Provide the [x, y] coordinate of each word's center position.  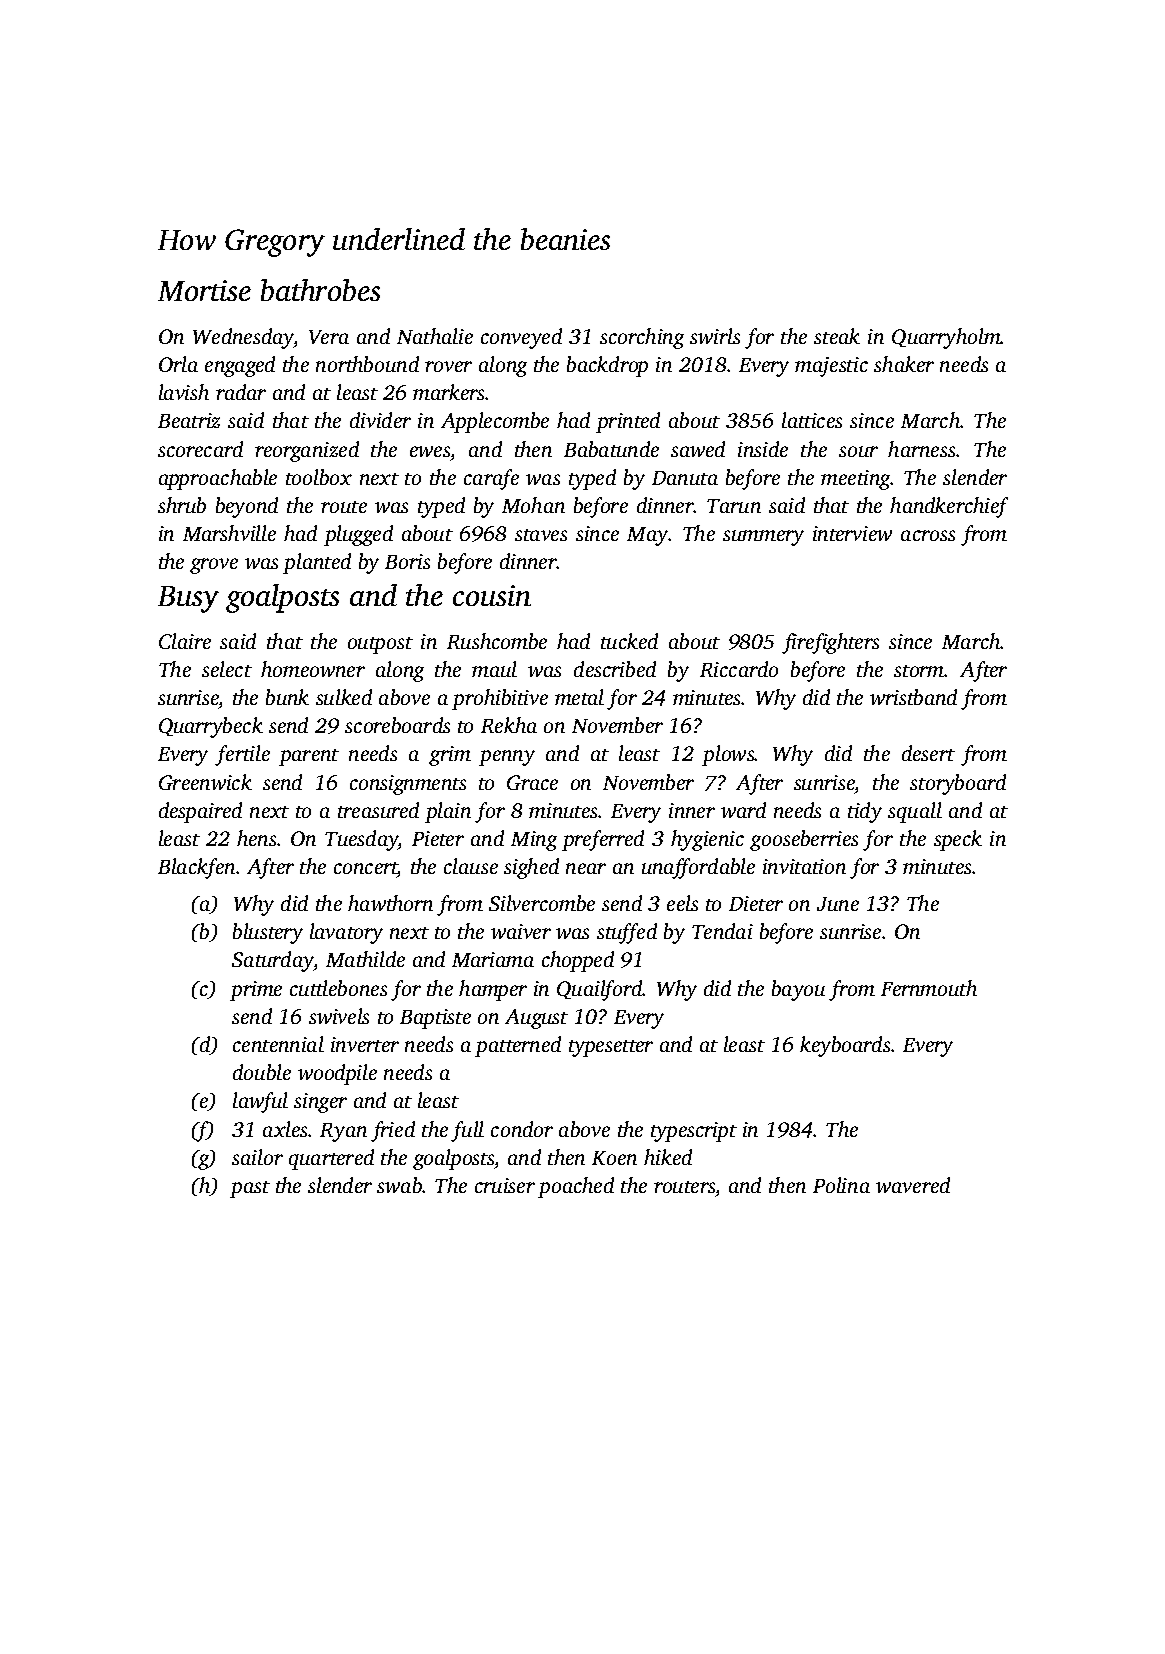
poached [576, 1187]
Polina [841, 1185]
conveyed [521, 338]
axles [285, 1129]
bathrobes [320, 290]
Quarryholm [946, 338]
